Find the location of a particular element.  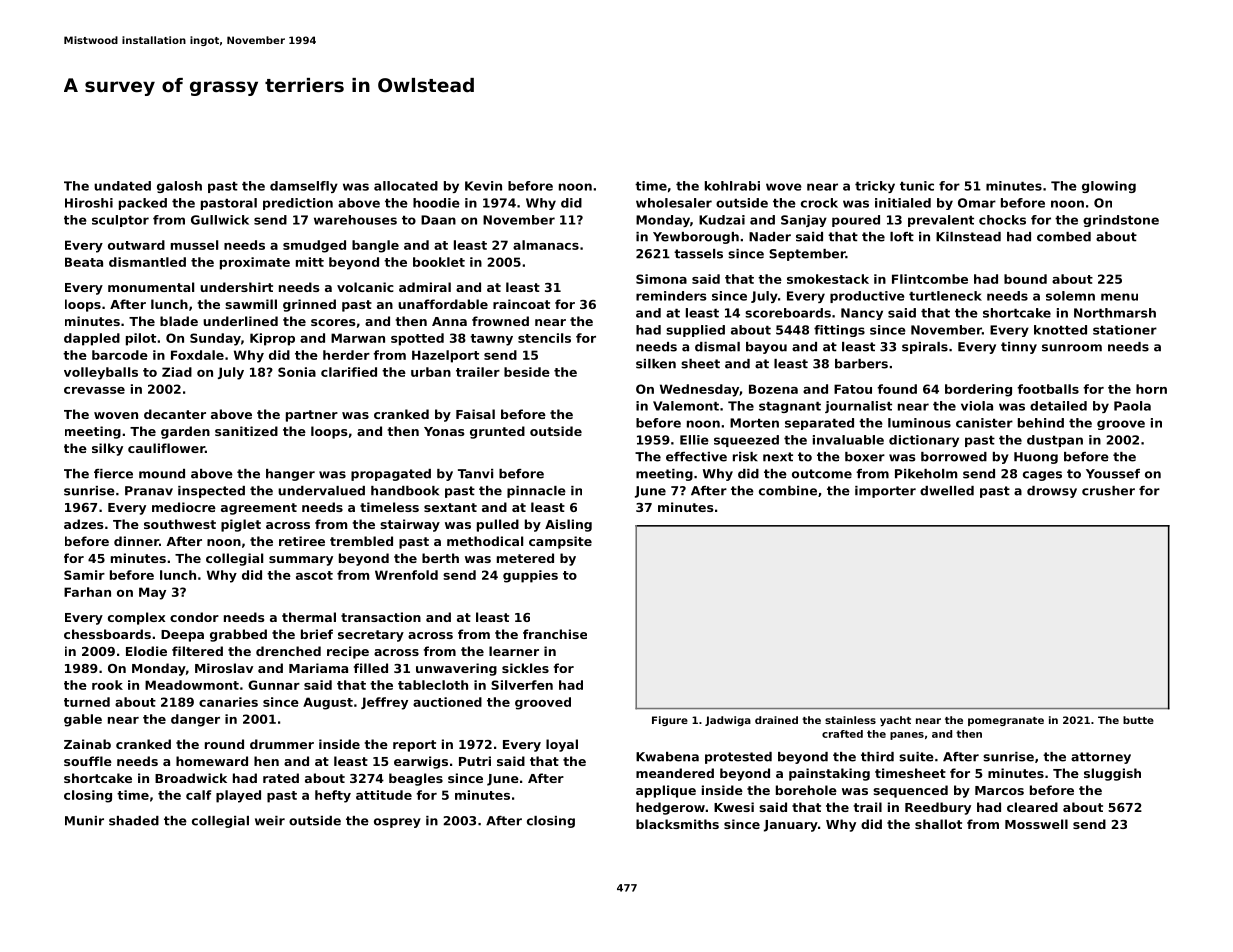

hedgerow is located at coordinates (670, 808).
